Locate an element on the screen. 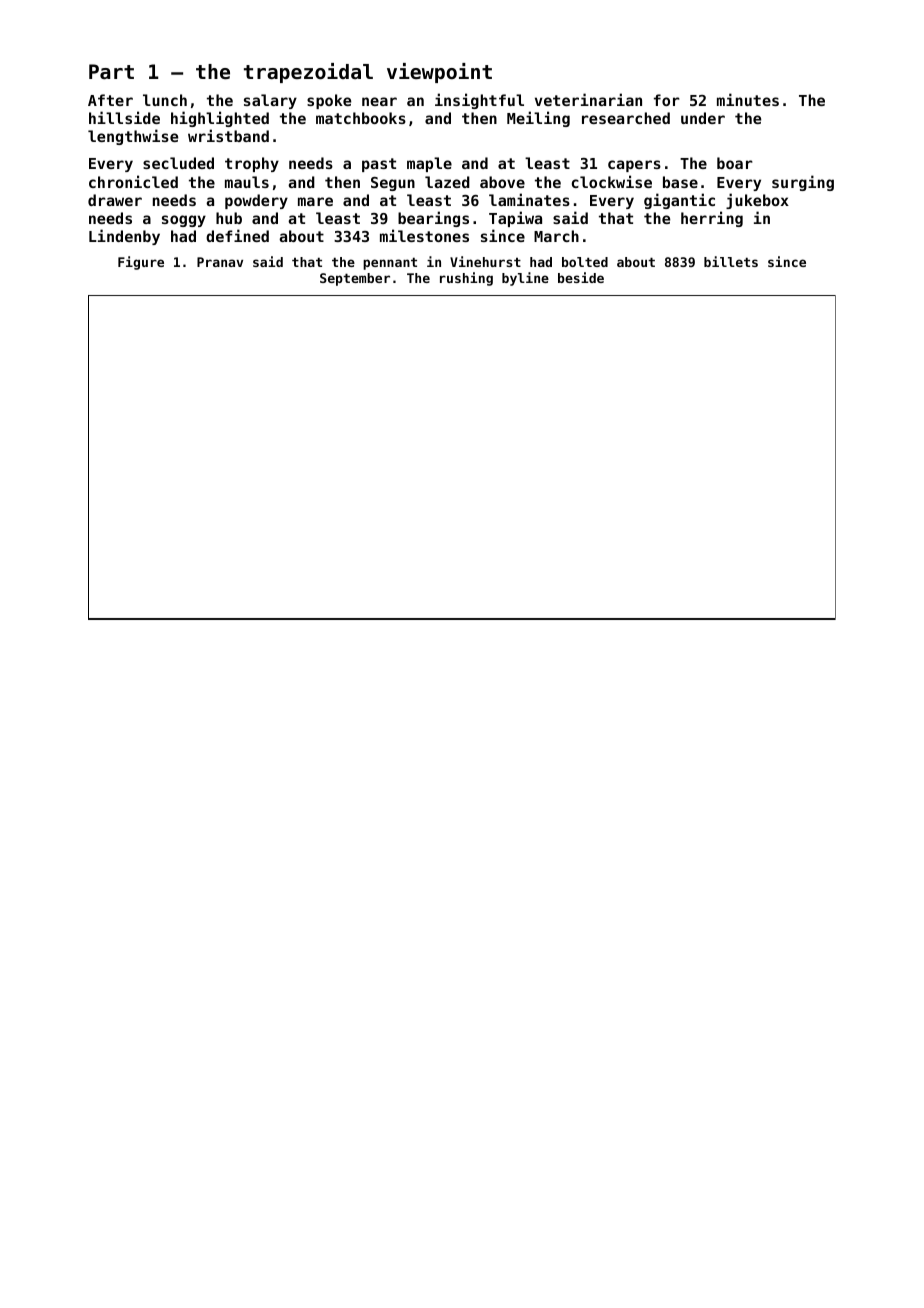 The height and width of the screenshot is (1308, 924). veterinarian is located at coordinates (588, 99).
